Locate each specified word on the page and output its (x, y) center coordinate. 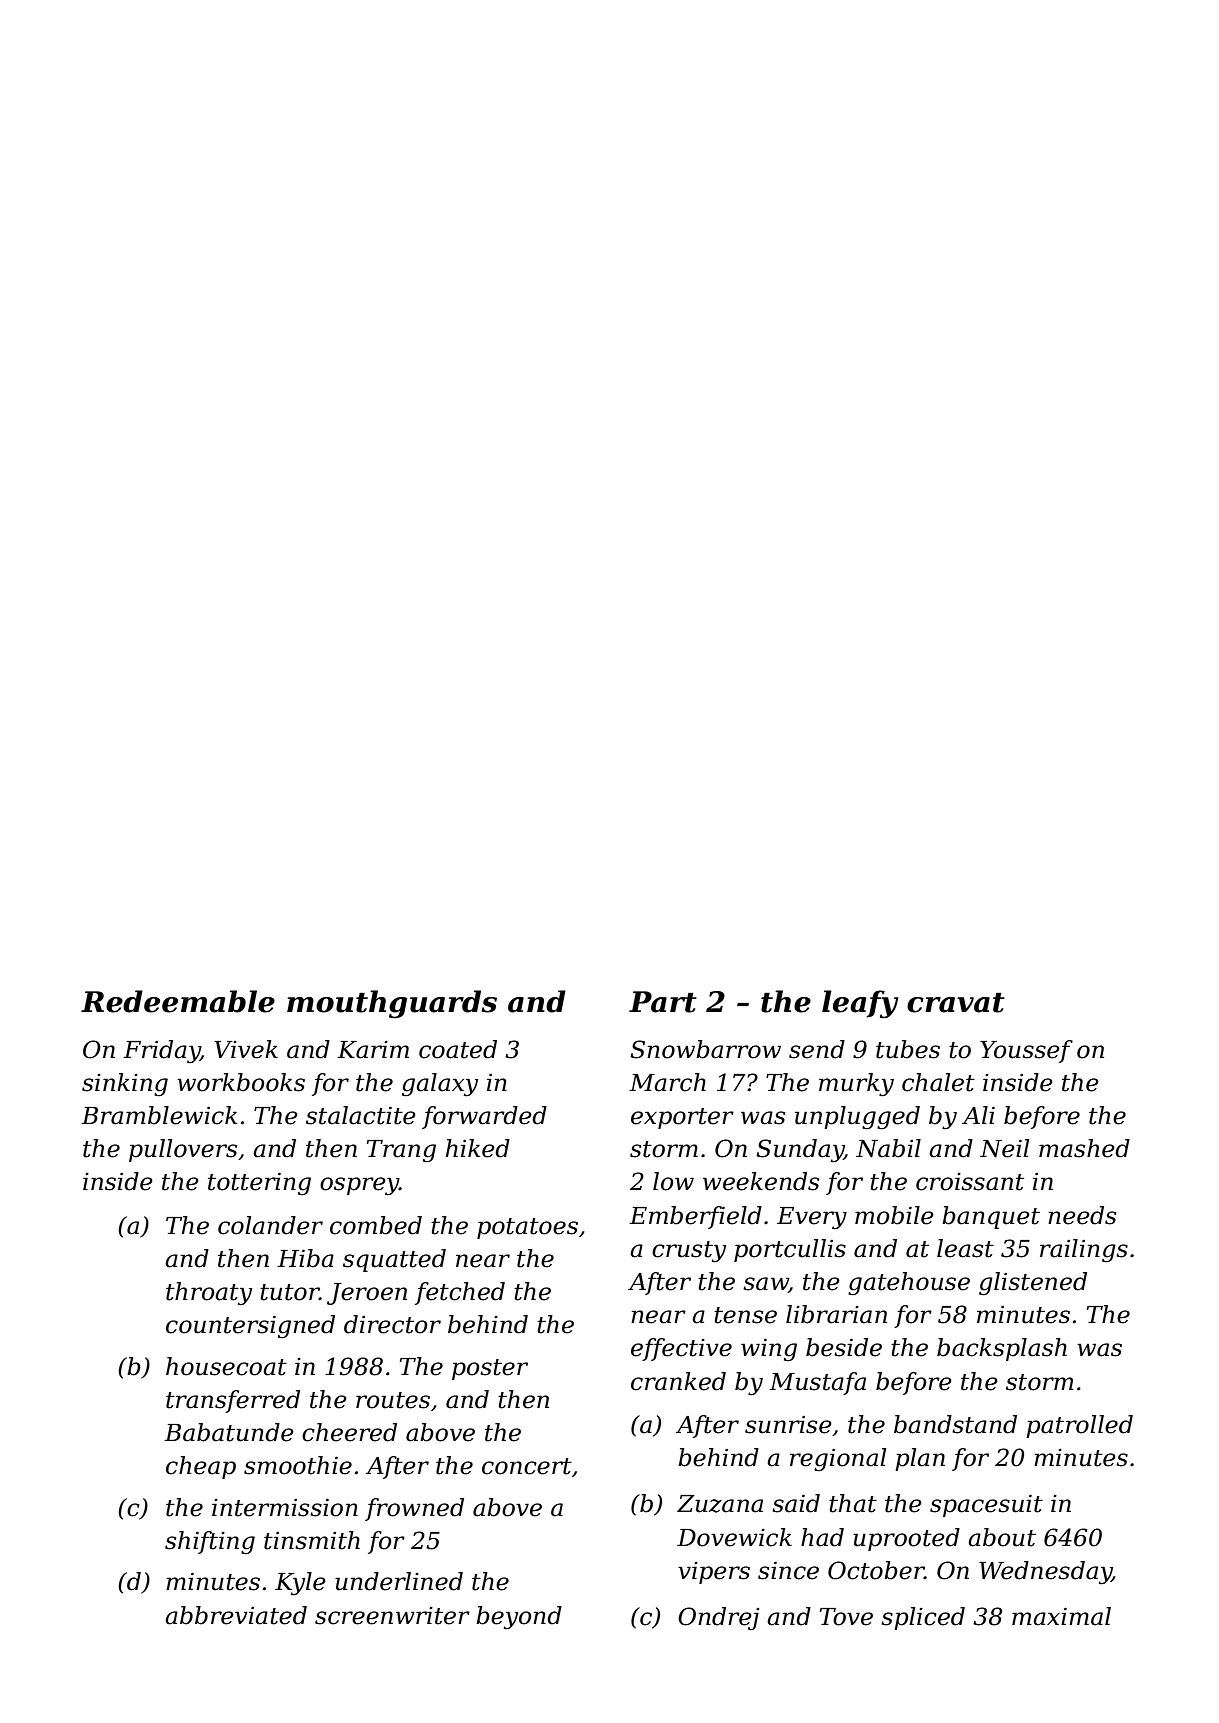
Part (663, 1002)
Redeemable (178, 1001)
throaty (209, 1294)
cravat (956, 1003)
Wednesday (1045, 1573)
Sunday (800, 1151)
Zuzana (720, 1504)
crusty (689, 1252)
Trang (401, 1151)
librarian (836, 1314)
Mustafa (817, 1383)
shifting (210, 1542)
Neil (1004, 1148)
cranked (678, 1381)
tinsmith (312, 1540)
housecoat (226, 1366)
